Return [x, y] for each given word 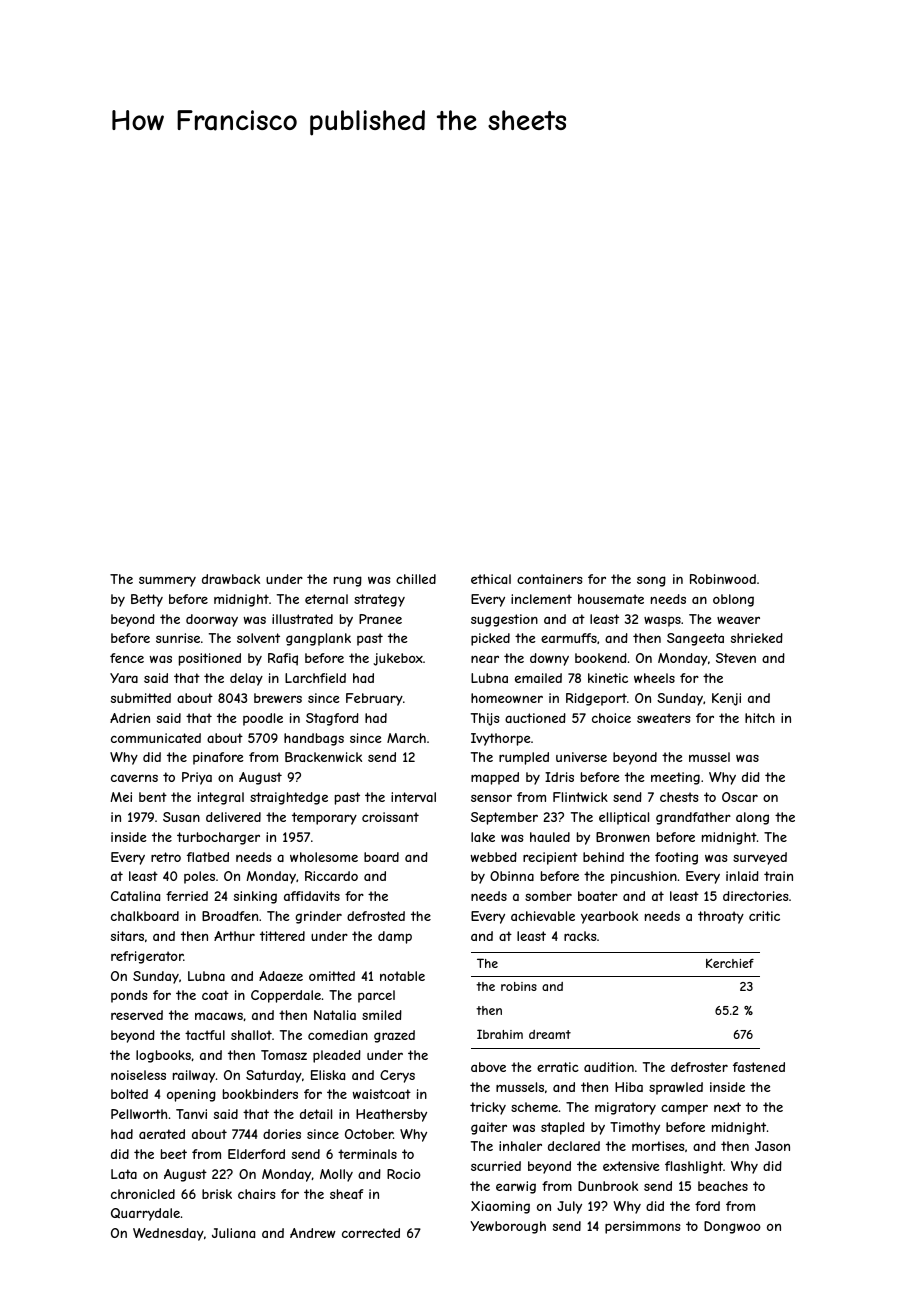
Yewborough [508, 1227]
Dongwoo [732, 1227]
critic [764, 916]
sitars [127, 936]
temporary [324, 818]
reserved [137, 1015]
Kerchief [730, 963]
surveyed [760, 858]
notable [402, 976]
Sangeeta [695, 639]
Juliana [233, 1233]
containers [550, 579]
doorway [212, 620]
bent [153, 797]
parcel [376, 996]
